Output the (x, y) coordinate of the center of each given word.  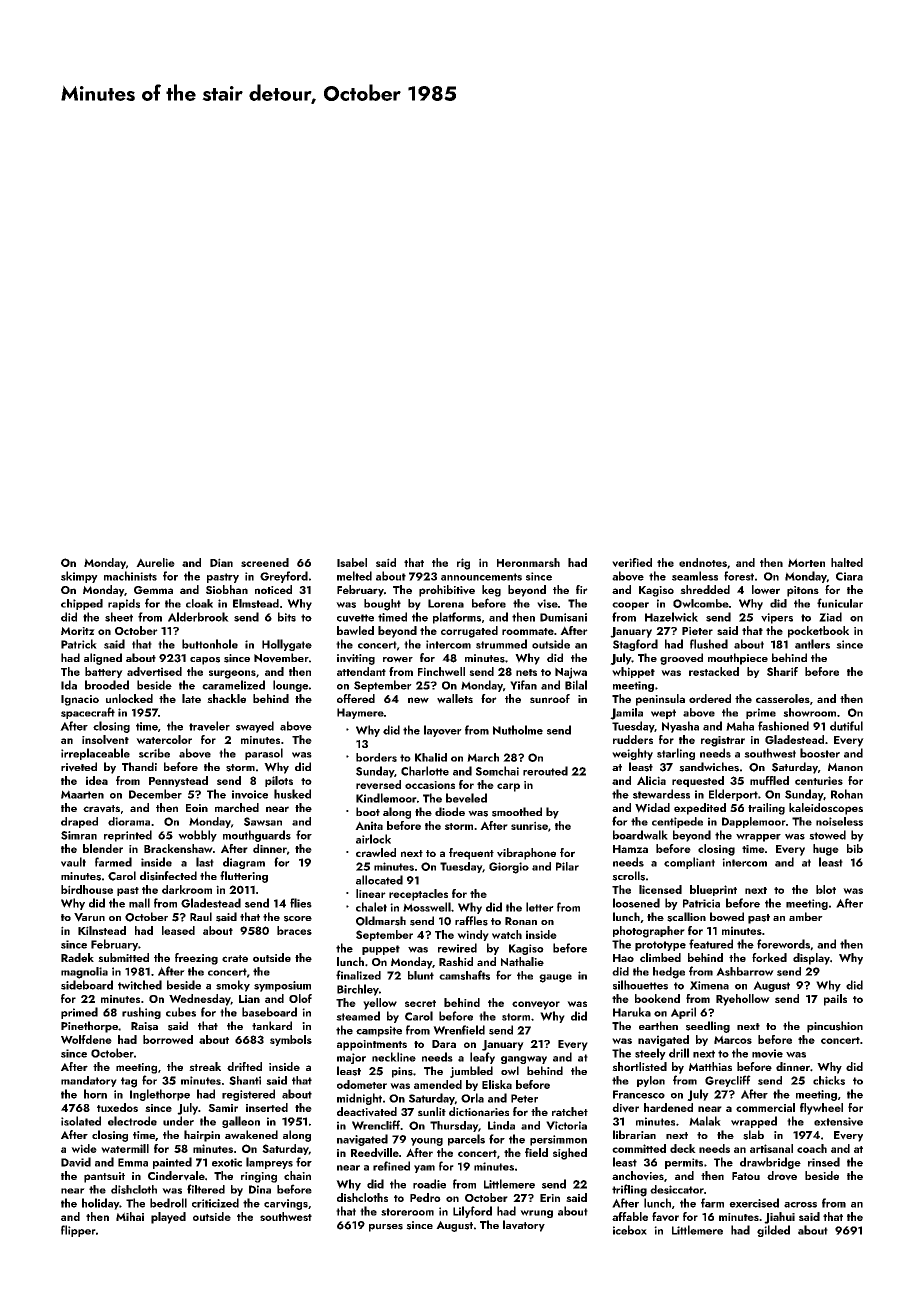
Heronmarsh (528, 562)
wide (84, 1148)
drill (679, 1053)
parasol (264, 754)
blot (826, 889)
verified (632, 562)
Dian (221, 562)
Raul (201, 916)
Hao (623, 958)
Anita (369, 825)
